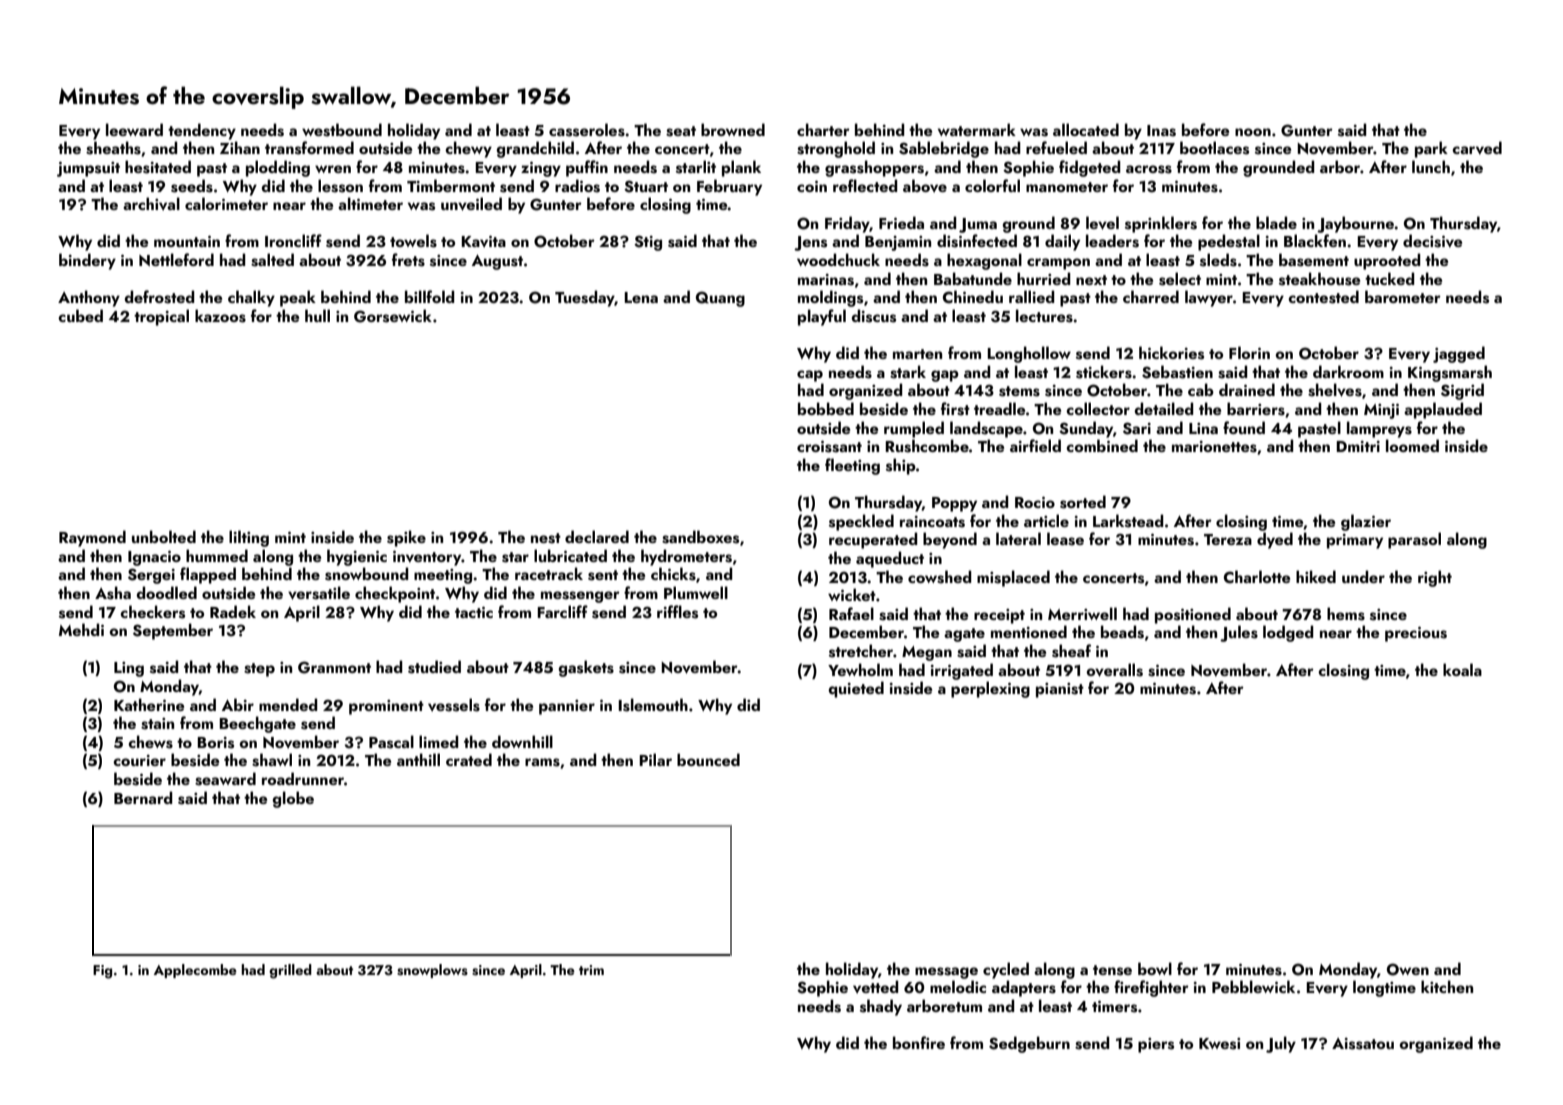 The image size is (1563, 1105). Describe the element at coordinates (81, 629) in the page. I see `Mehdi` at that location.
